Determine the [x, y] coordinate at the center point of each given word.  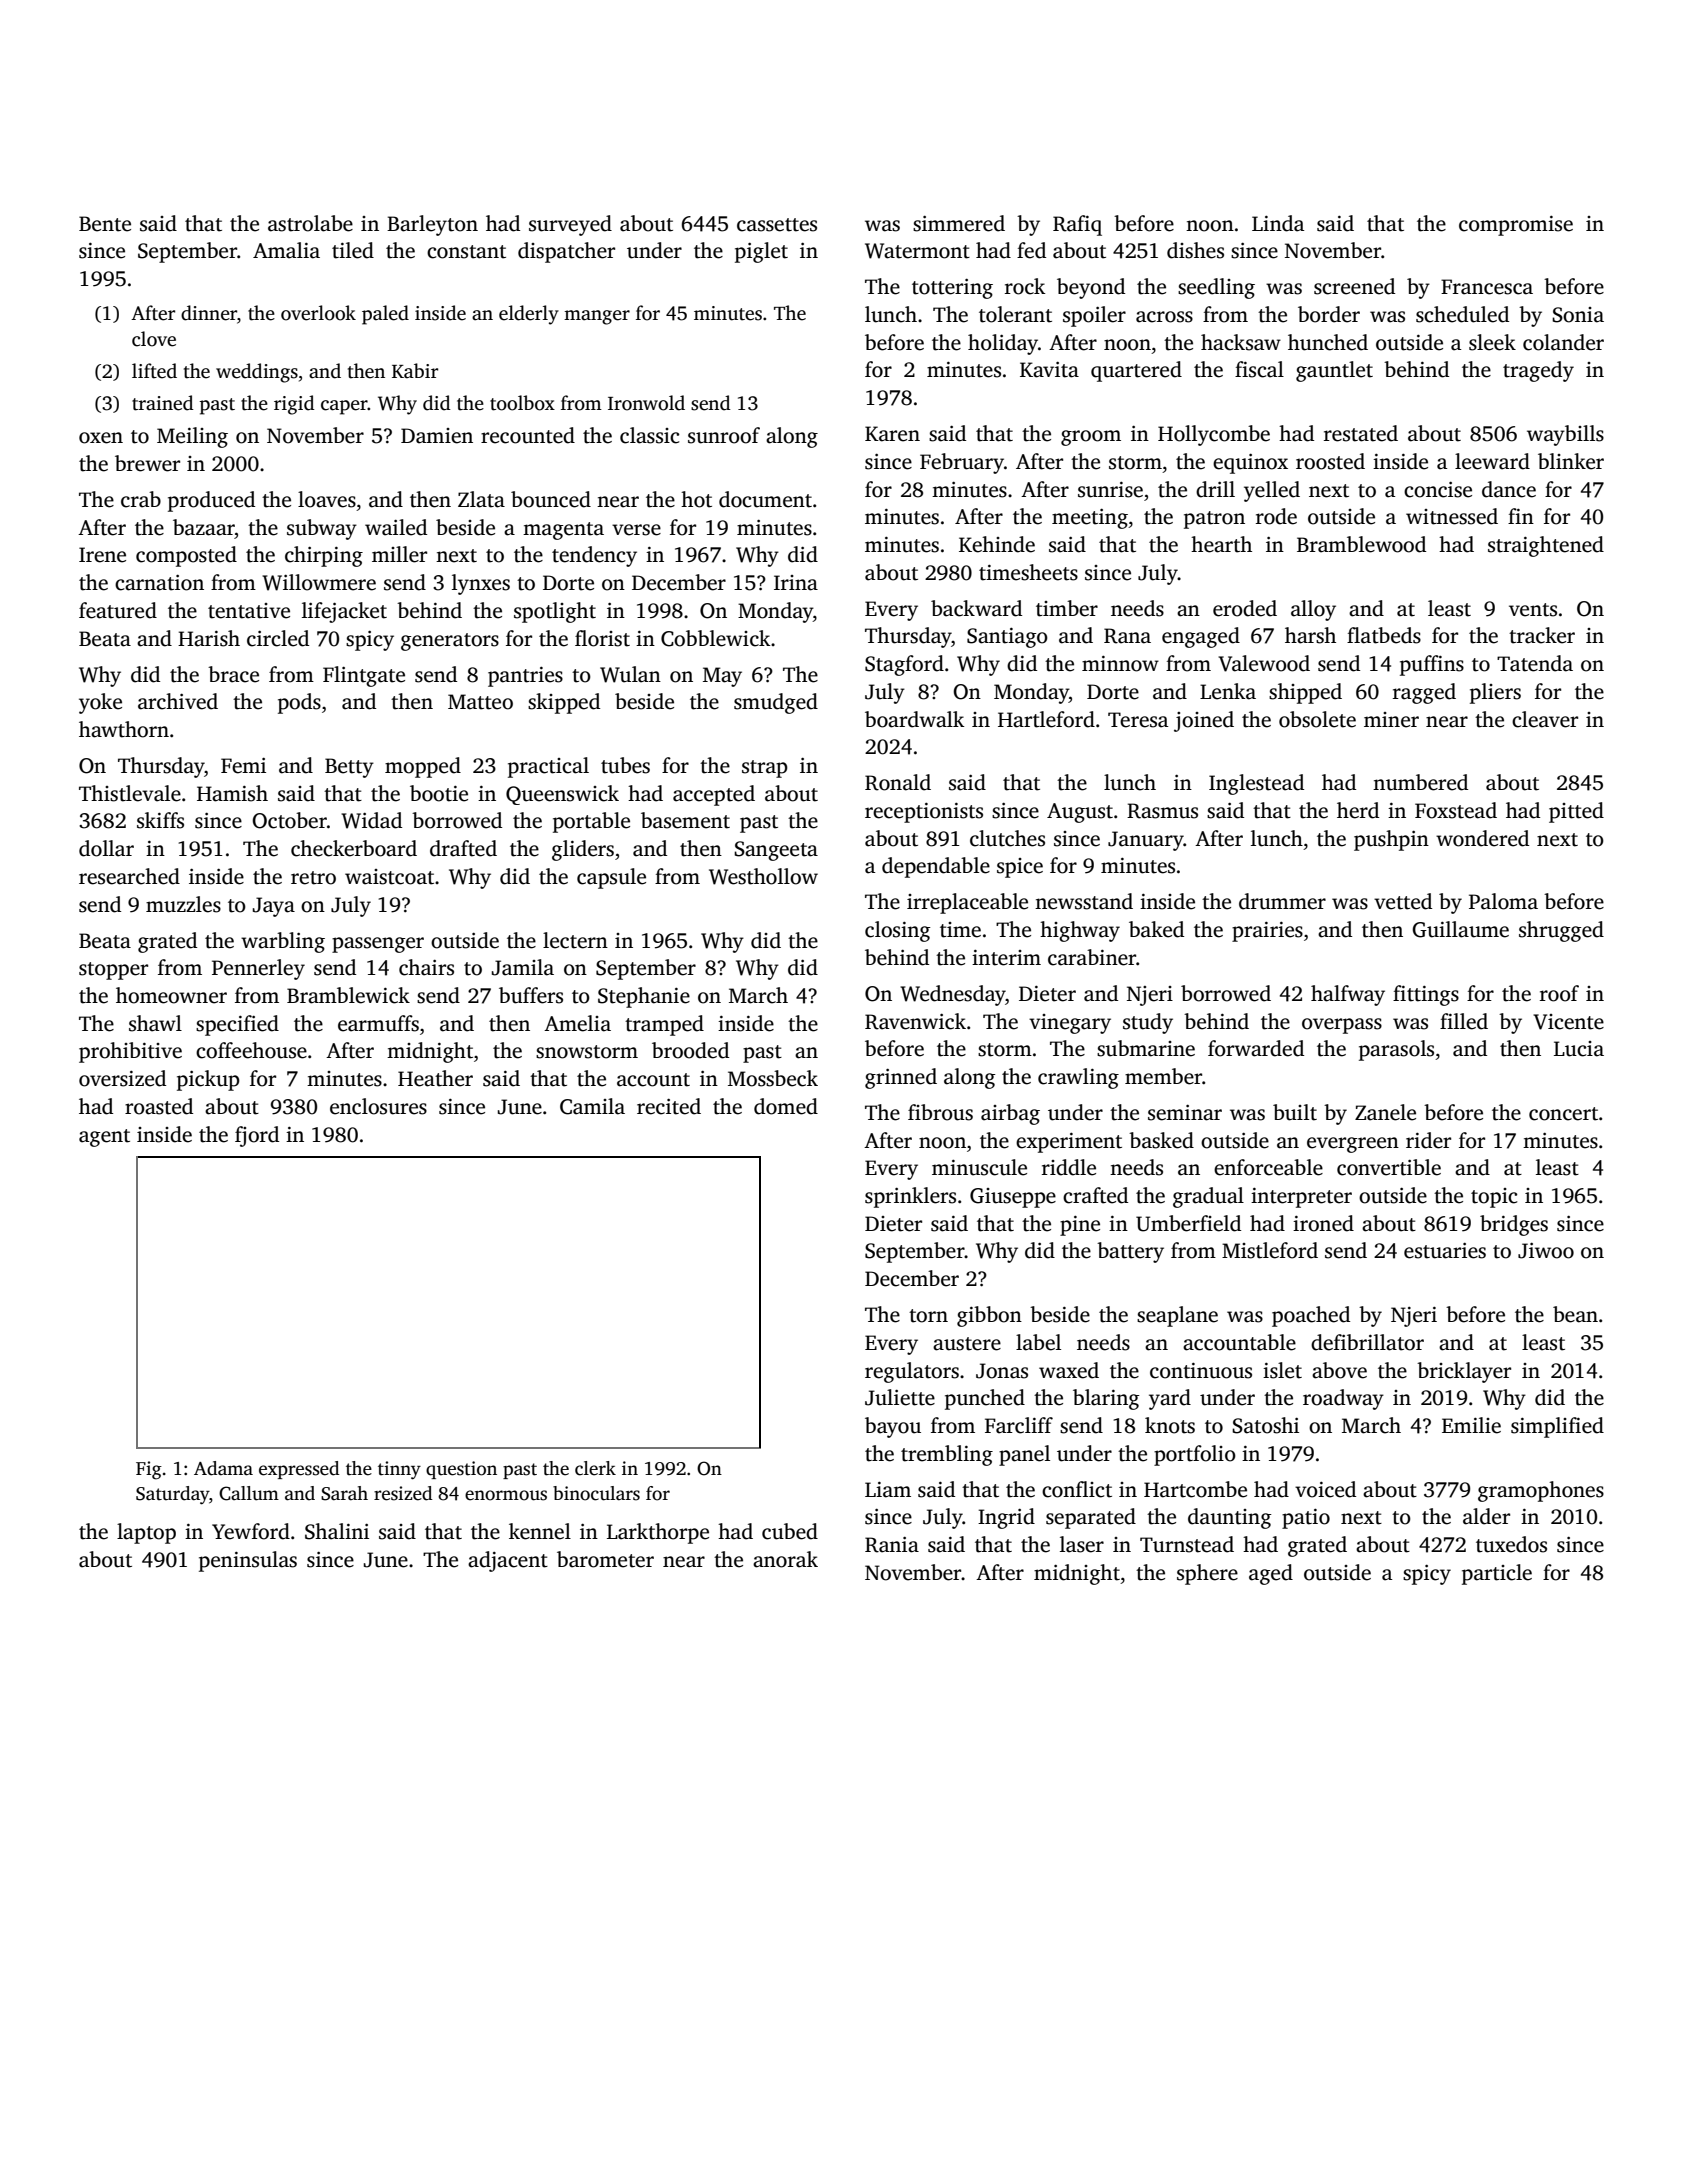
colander [1563, 342]
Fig [149, 1470]
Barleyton [432, 225]
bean [1575, 1314]
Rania [892, 1545]
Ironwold [646, 403]
